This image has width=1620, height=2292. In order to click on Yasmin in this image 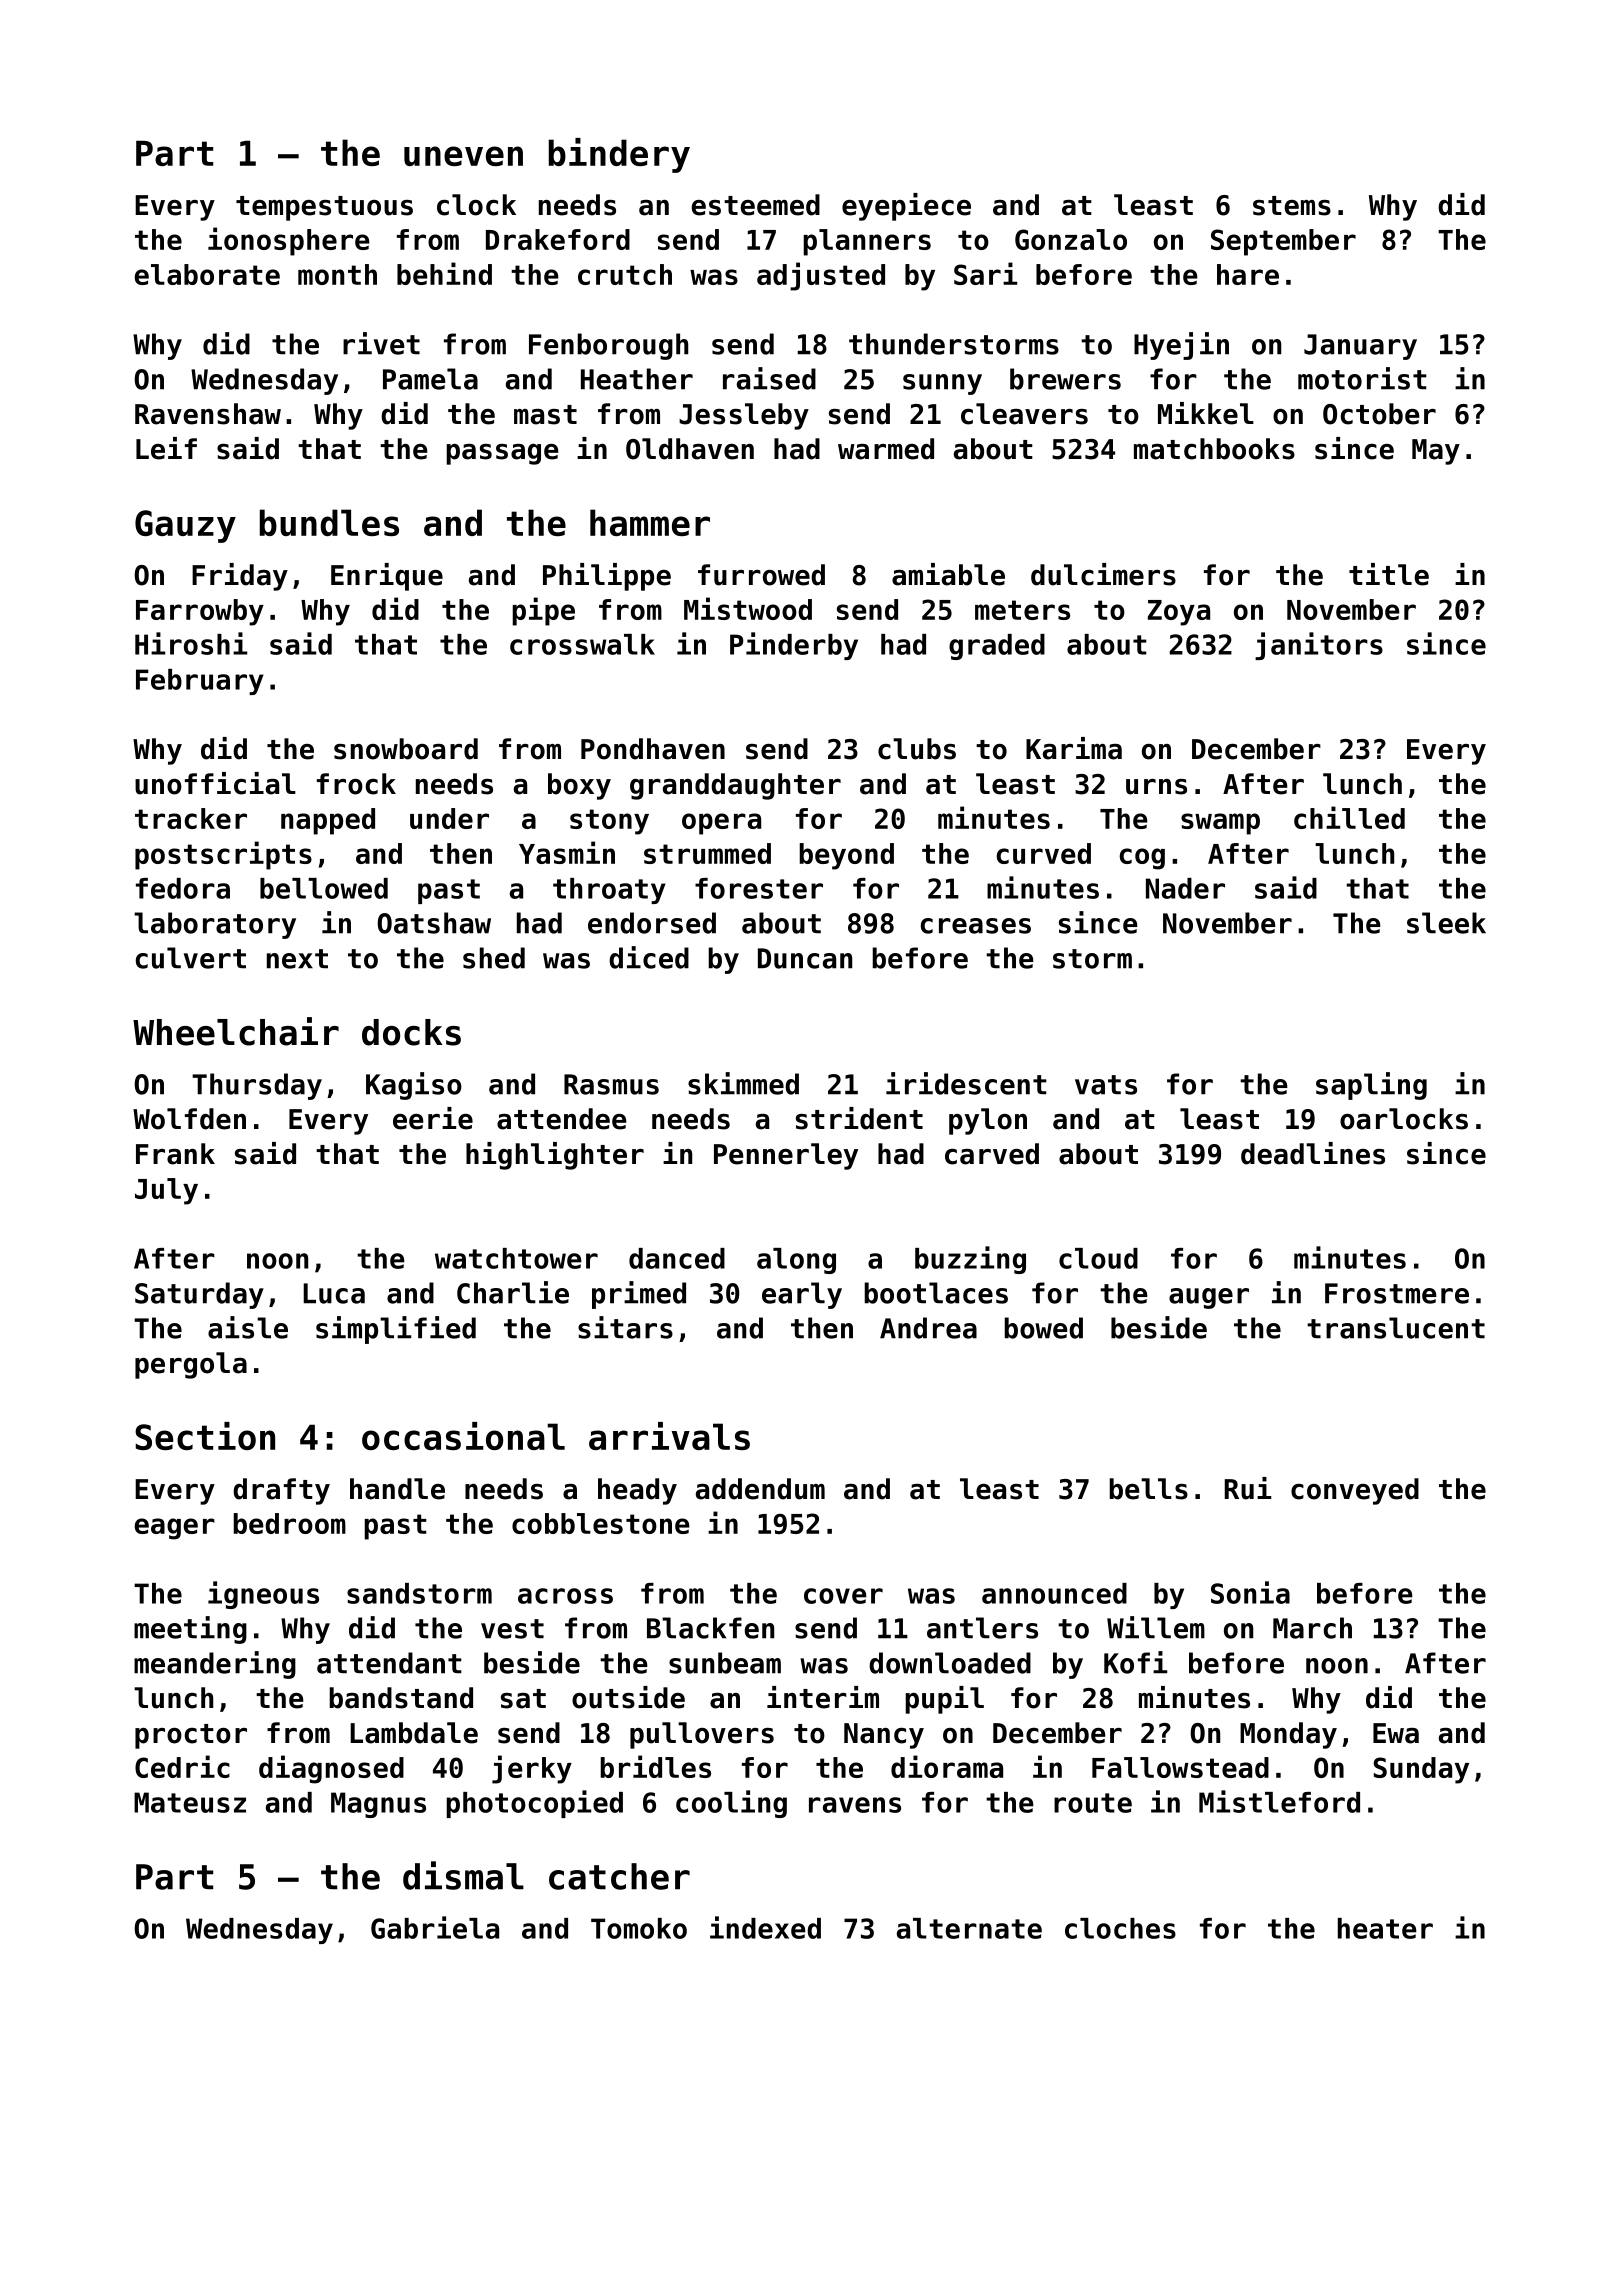, I will do `click(567, 852)`.
